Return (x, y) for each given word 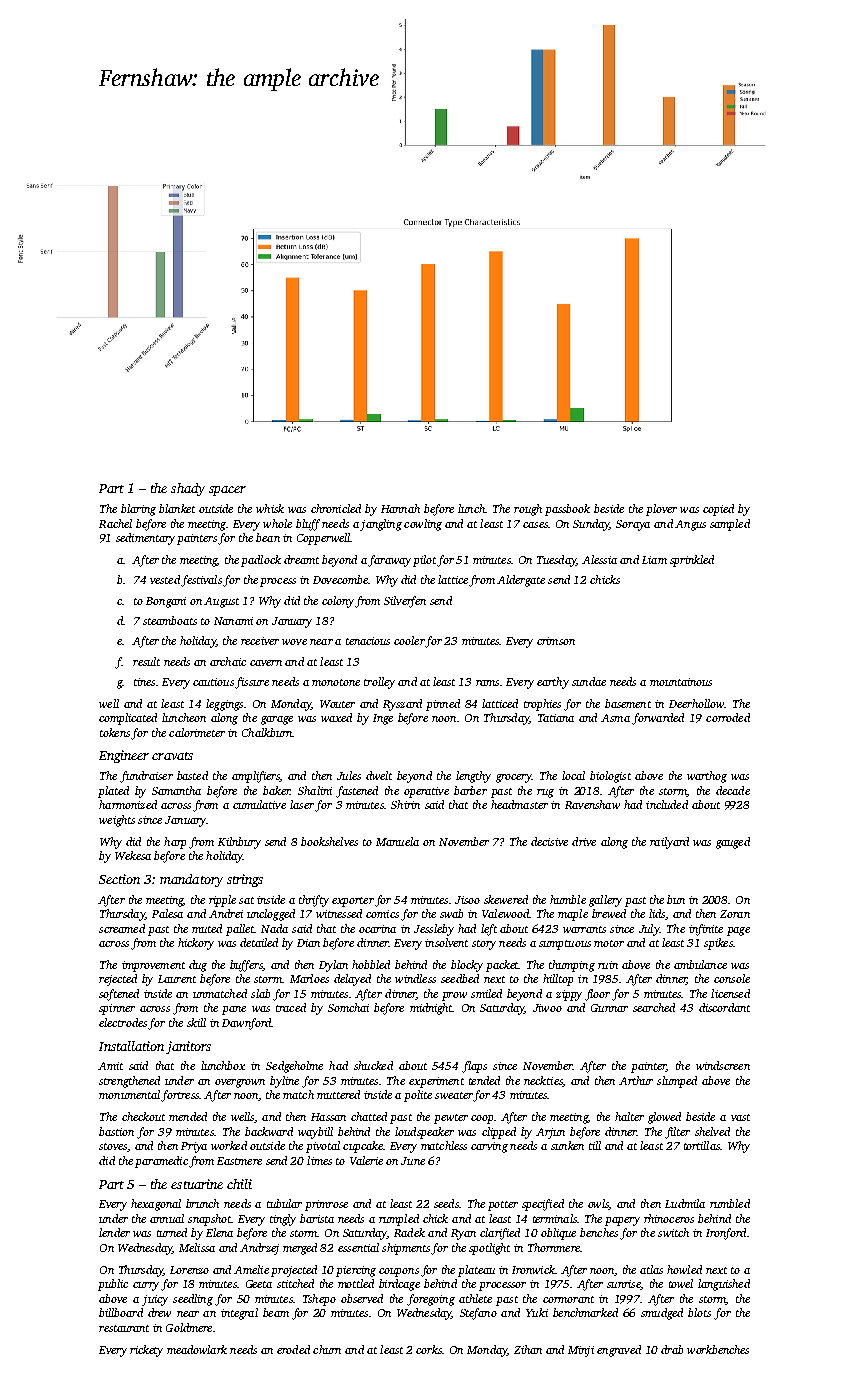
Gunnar (609, 1008)
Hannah (400, 508)
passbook (567, 510)
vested (165, 579)
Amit (110, 1066)
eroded (293, 1349)
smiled (486, 993)
